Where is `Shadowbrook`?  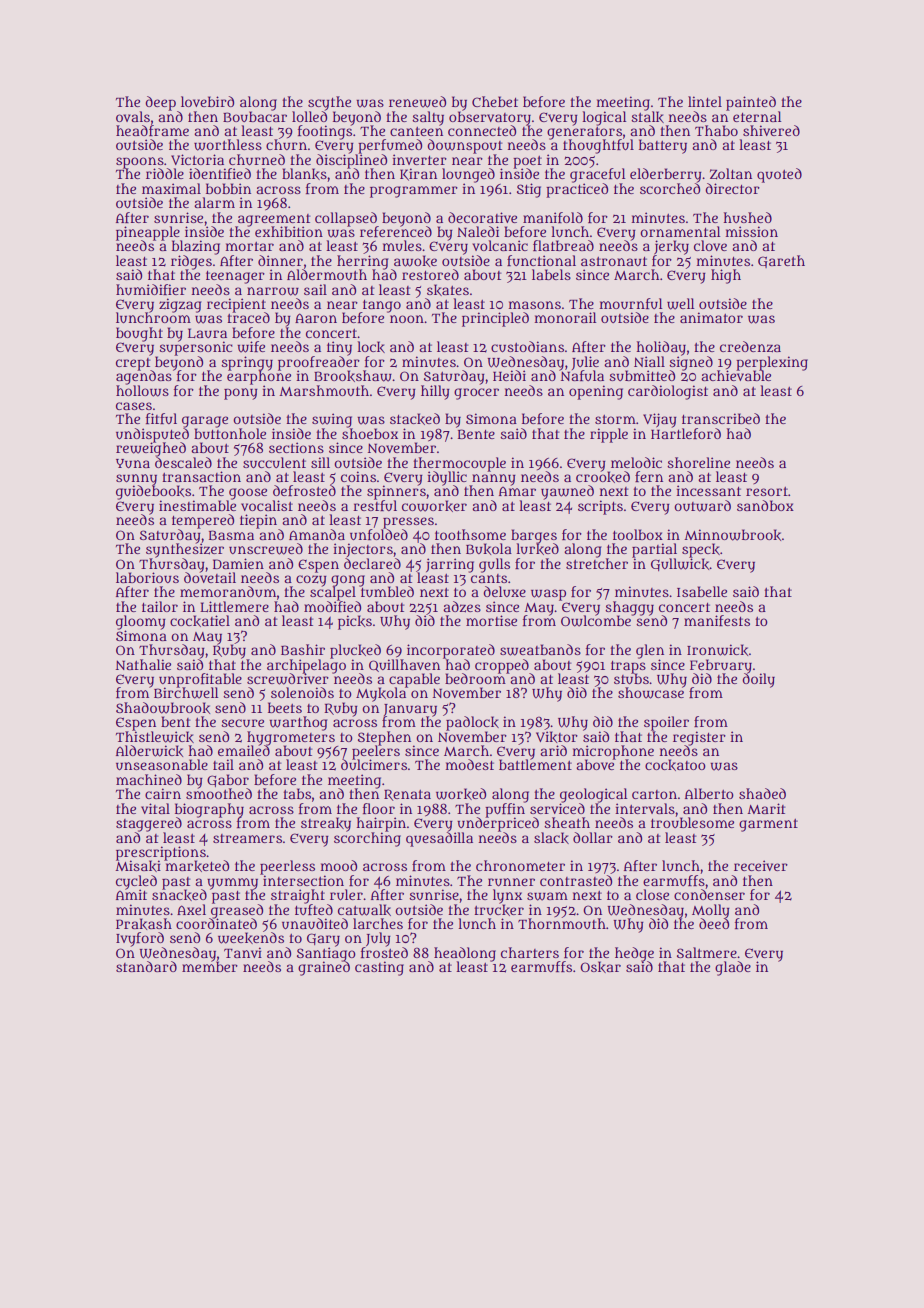 Shadowbrook is located at coordinates (163, 708).
